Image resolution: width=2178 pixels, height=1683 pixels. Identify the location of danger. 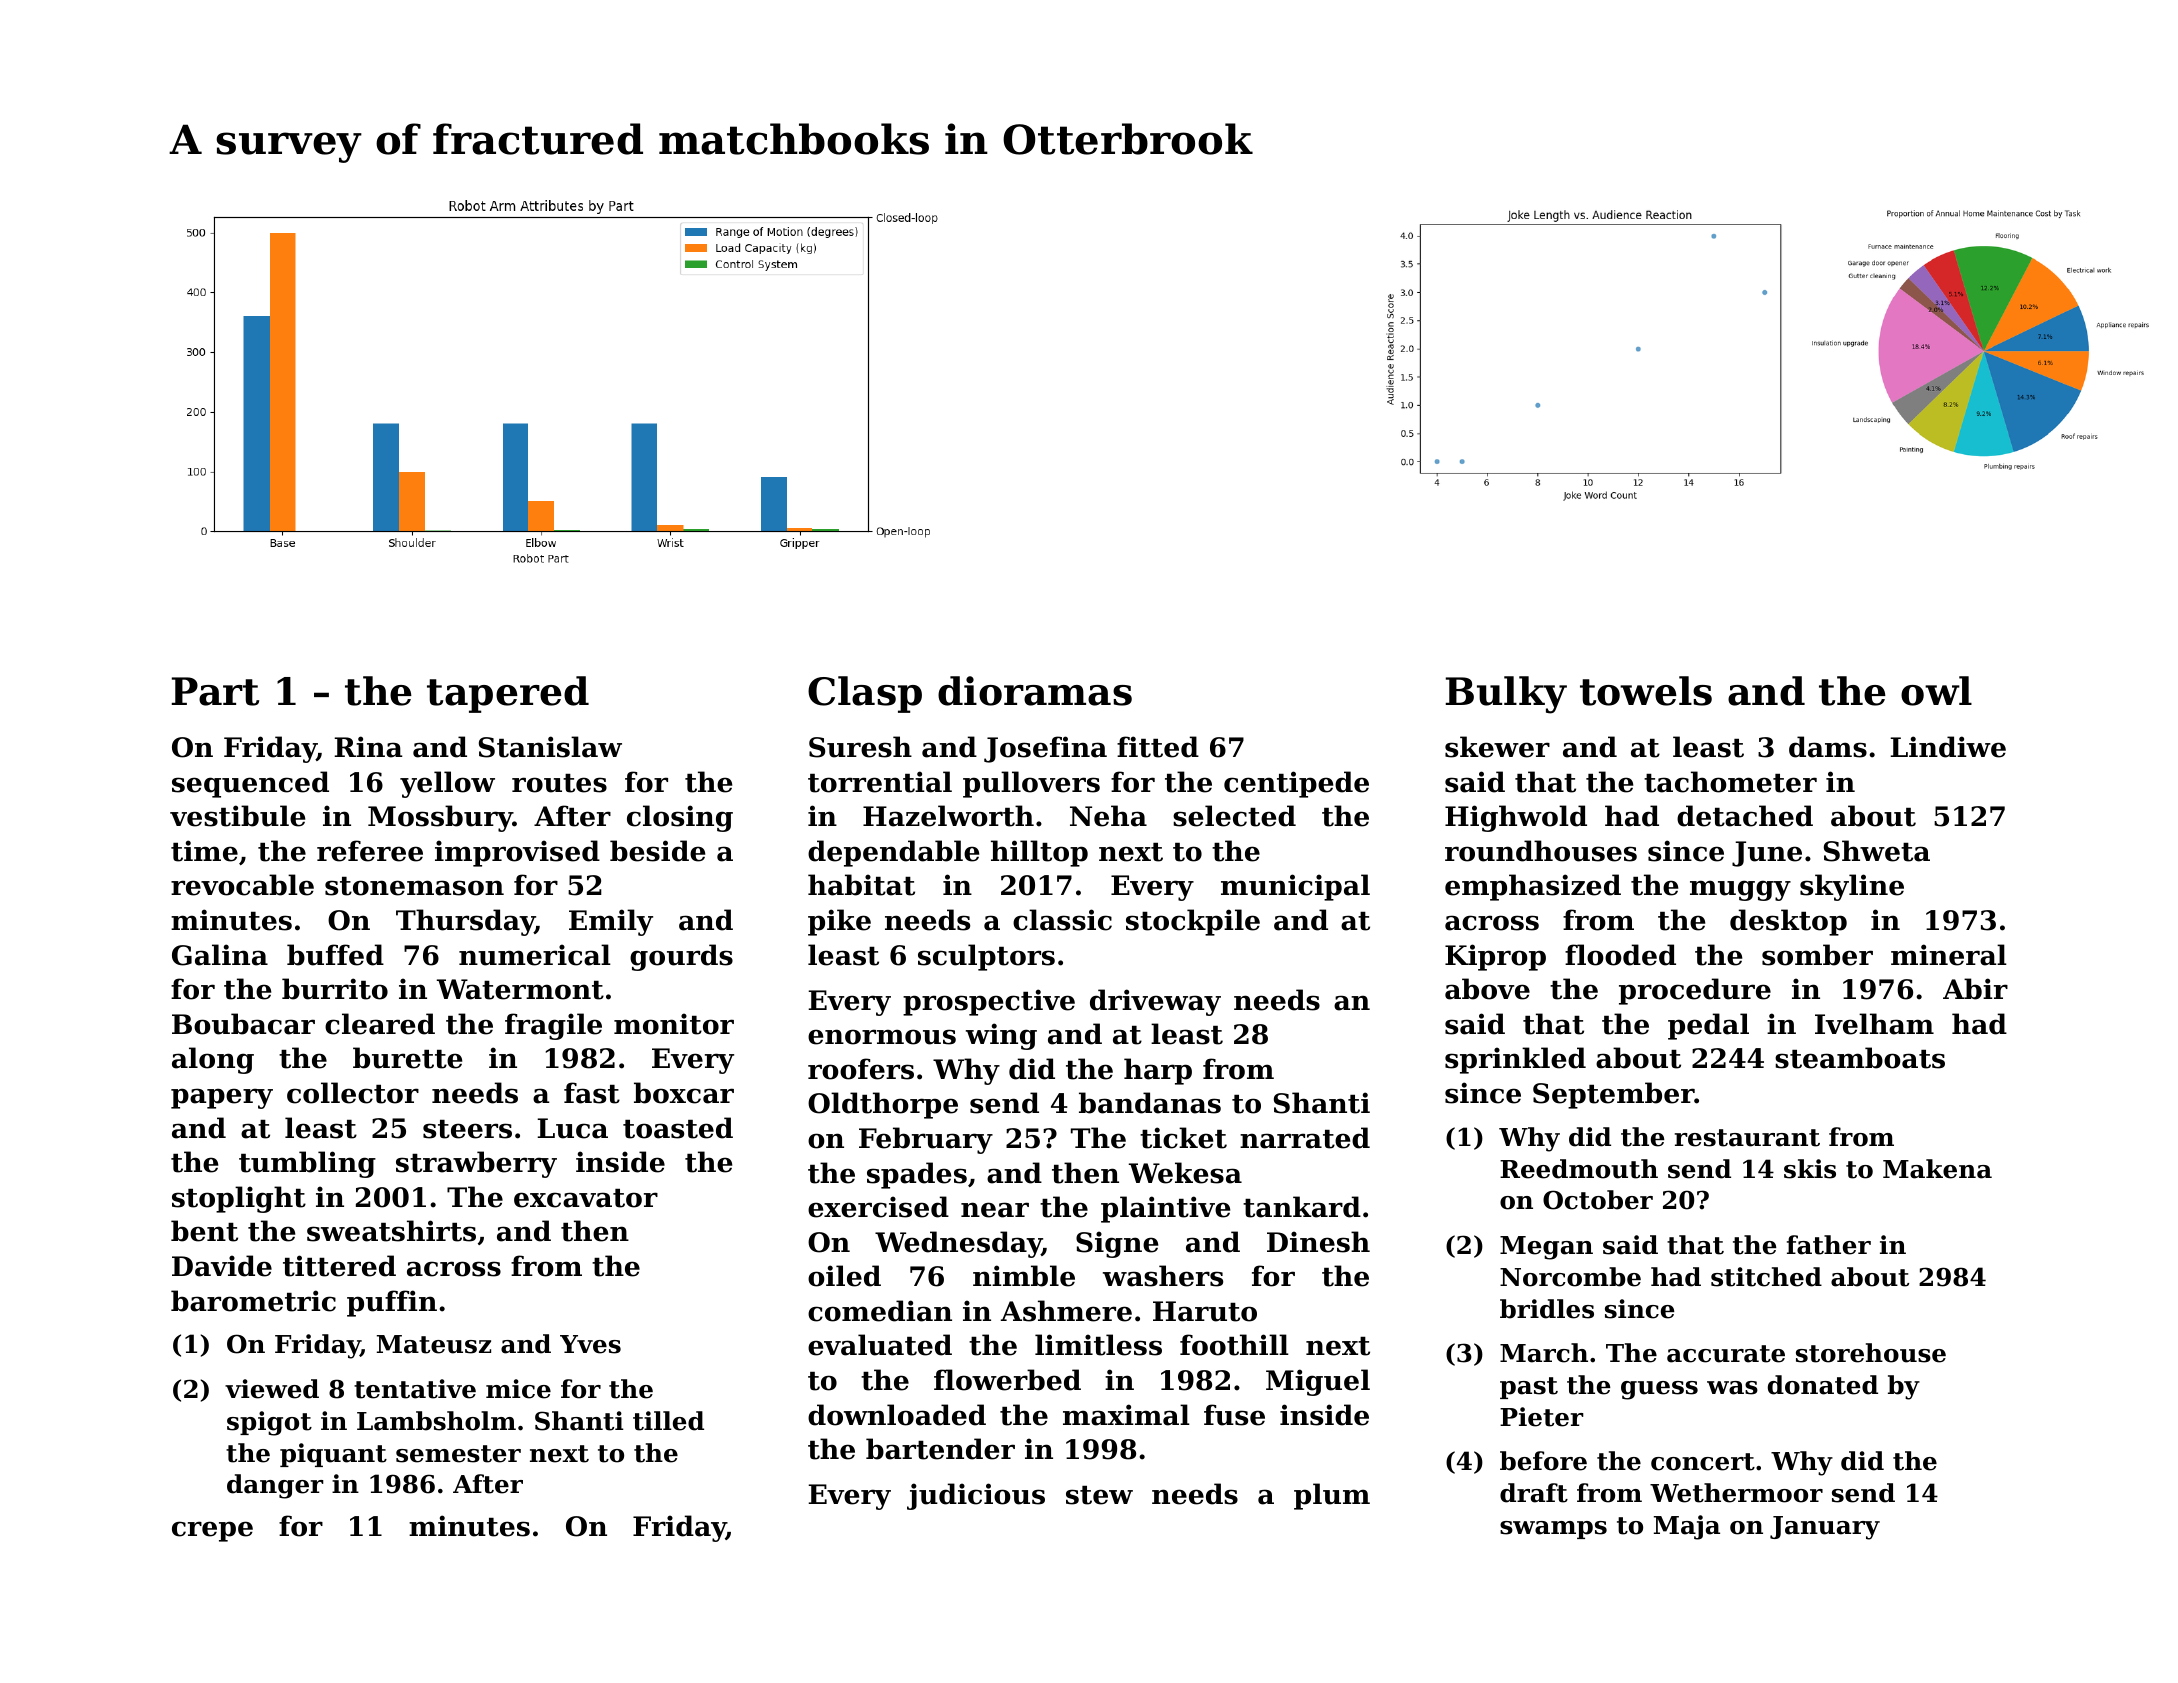
(275, 1486).
